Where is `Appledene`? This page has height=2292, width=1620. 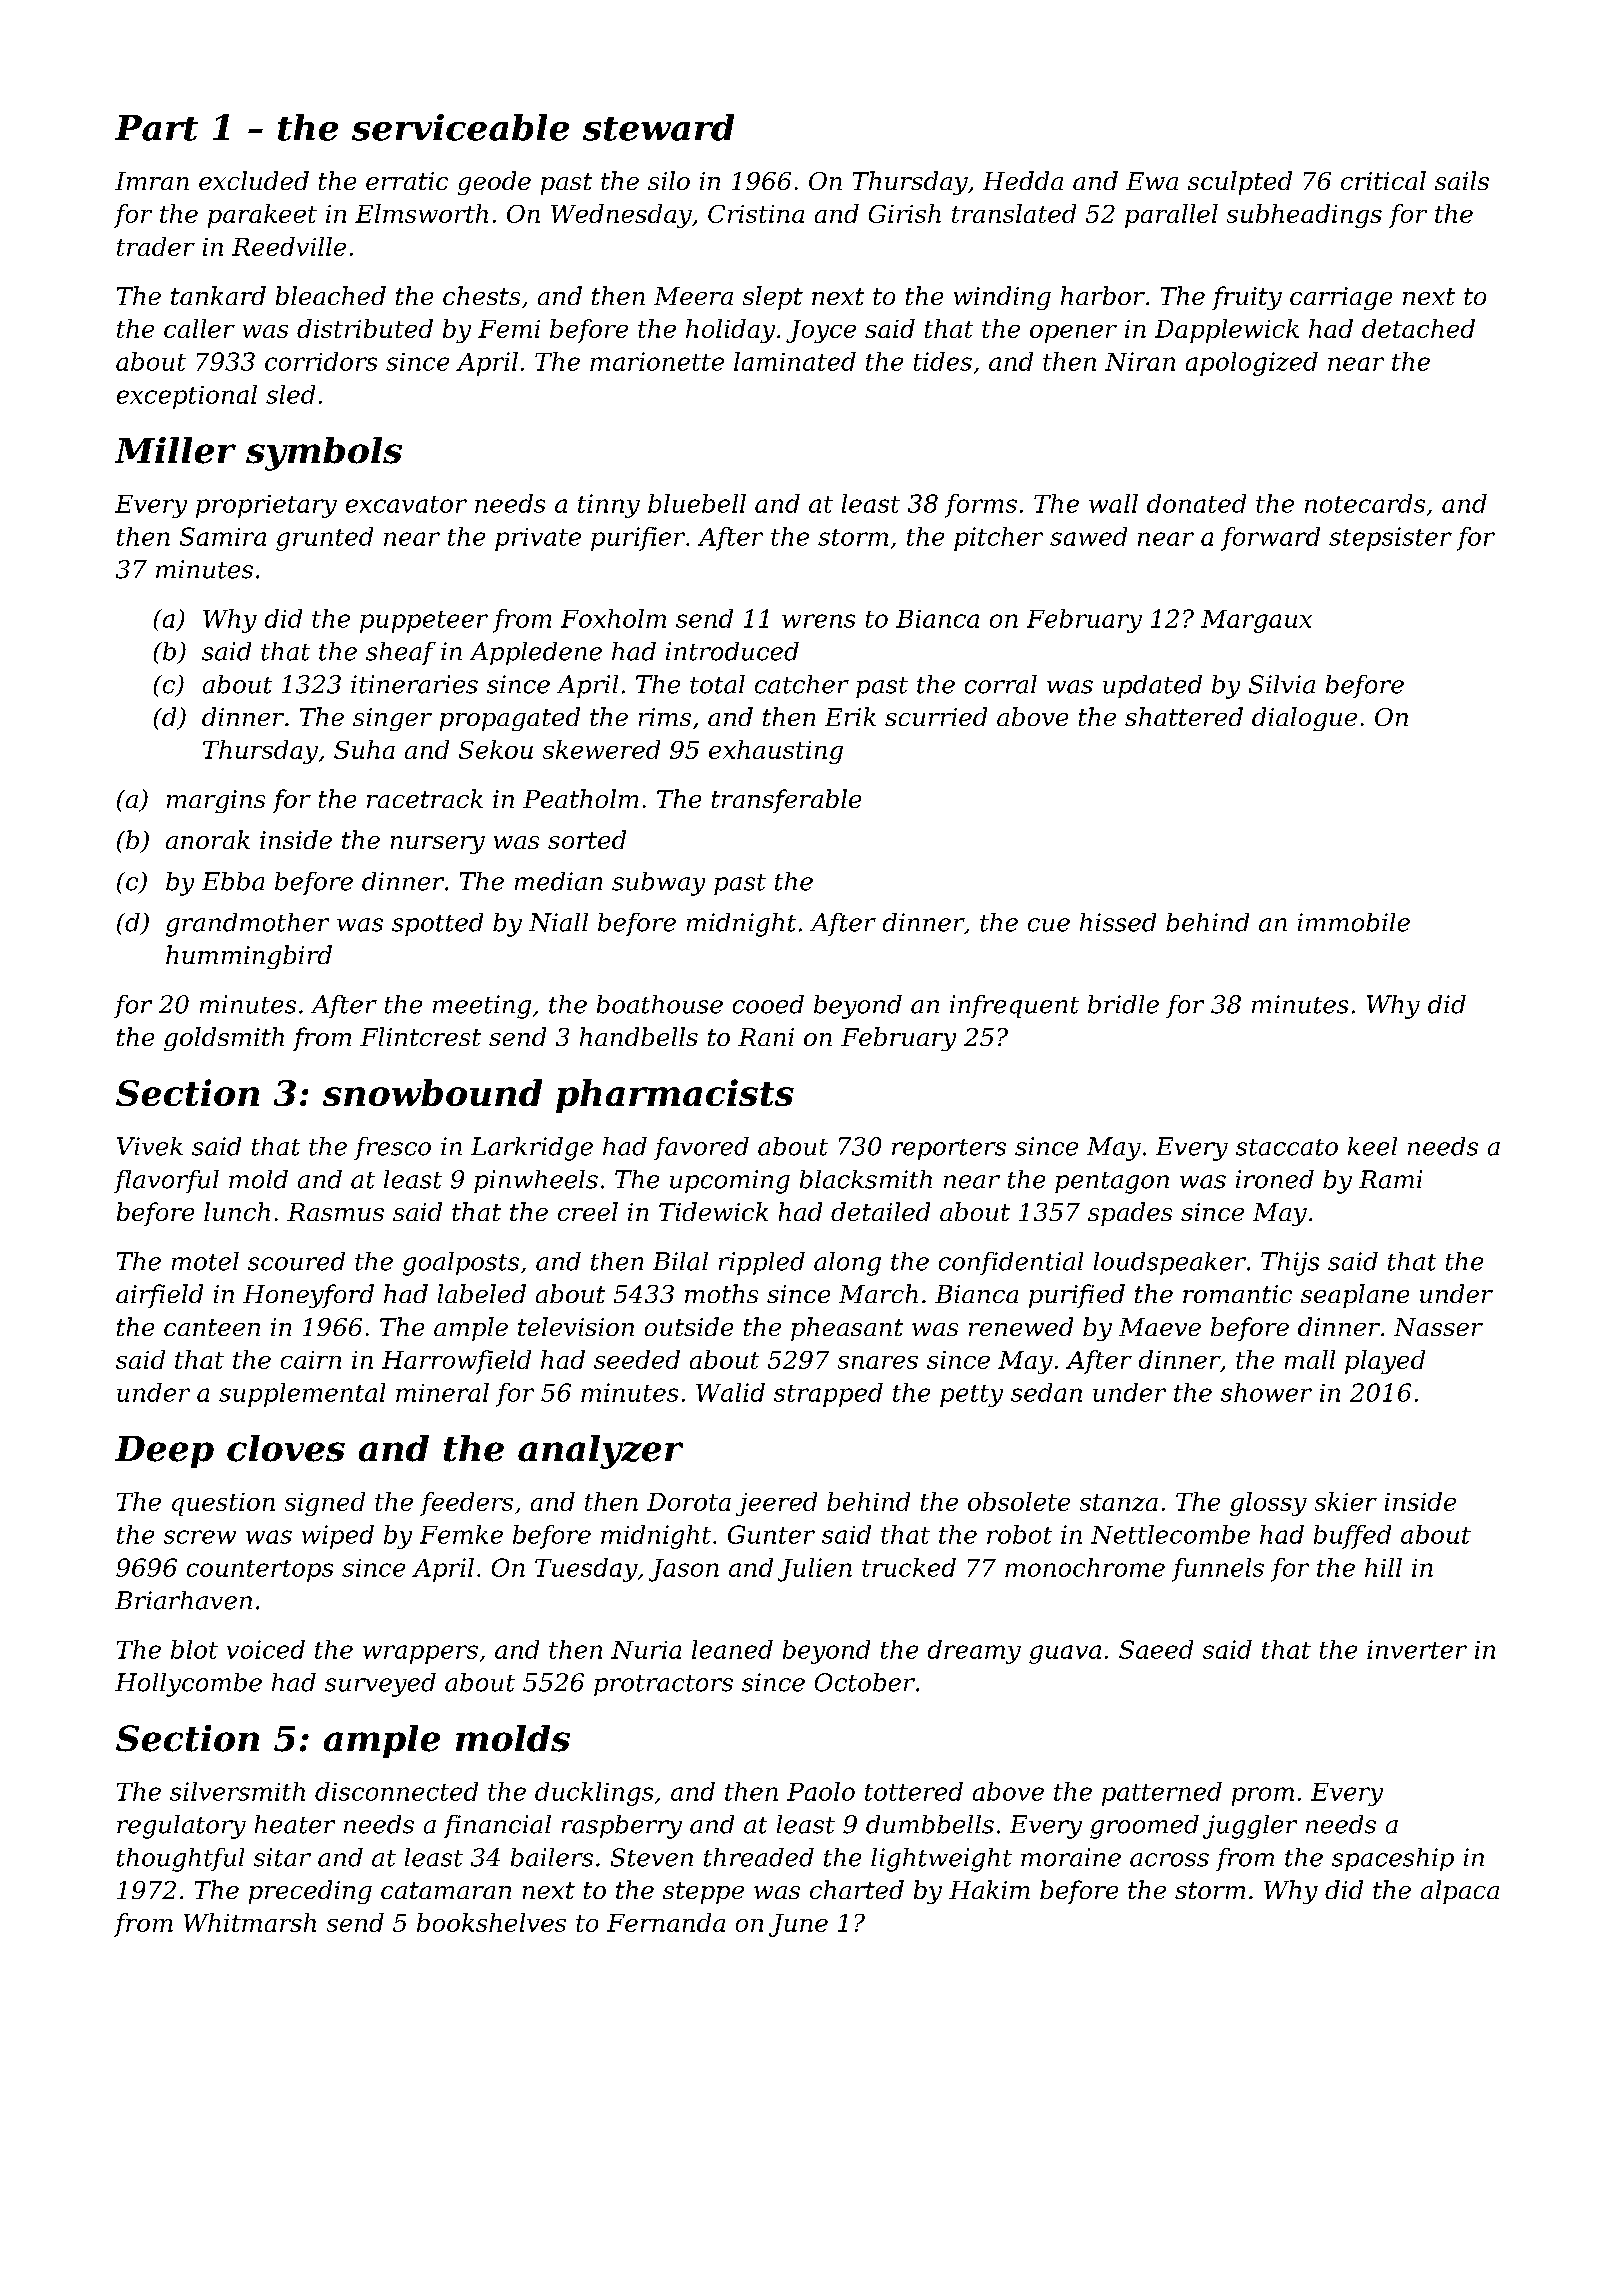
Appledene is located at coordinates (536, 653).
